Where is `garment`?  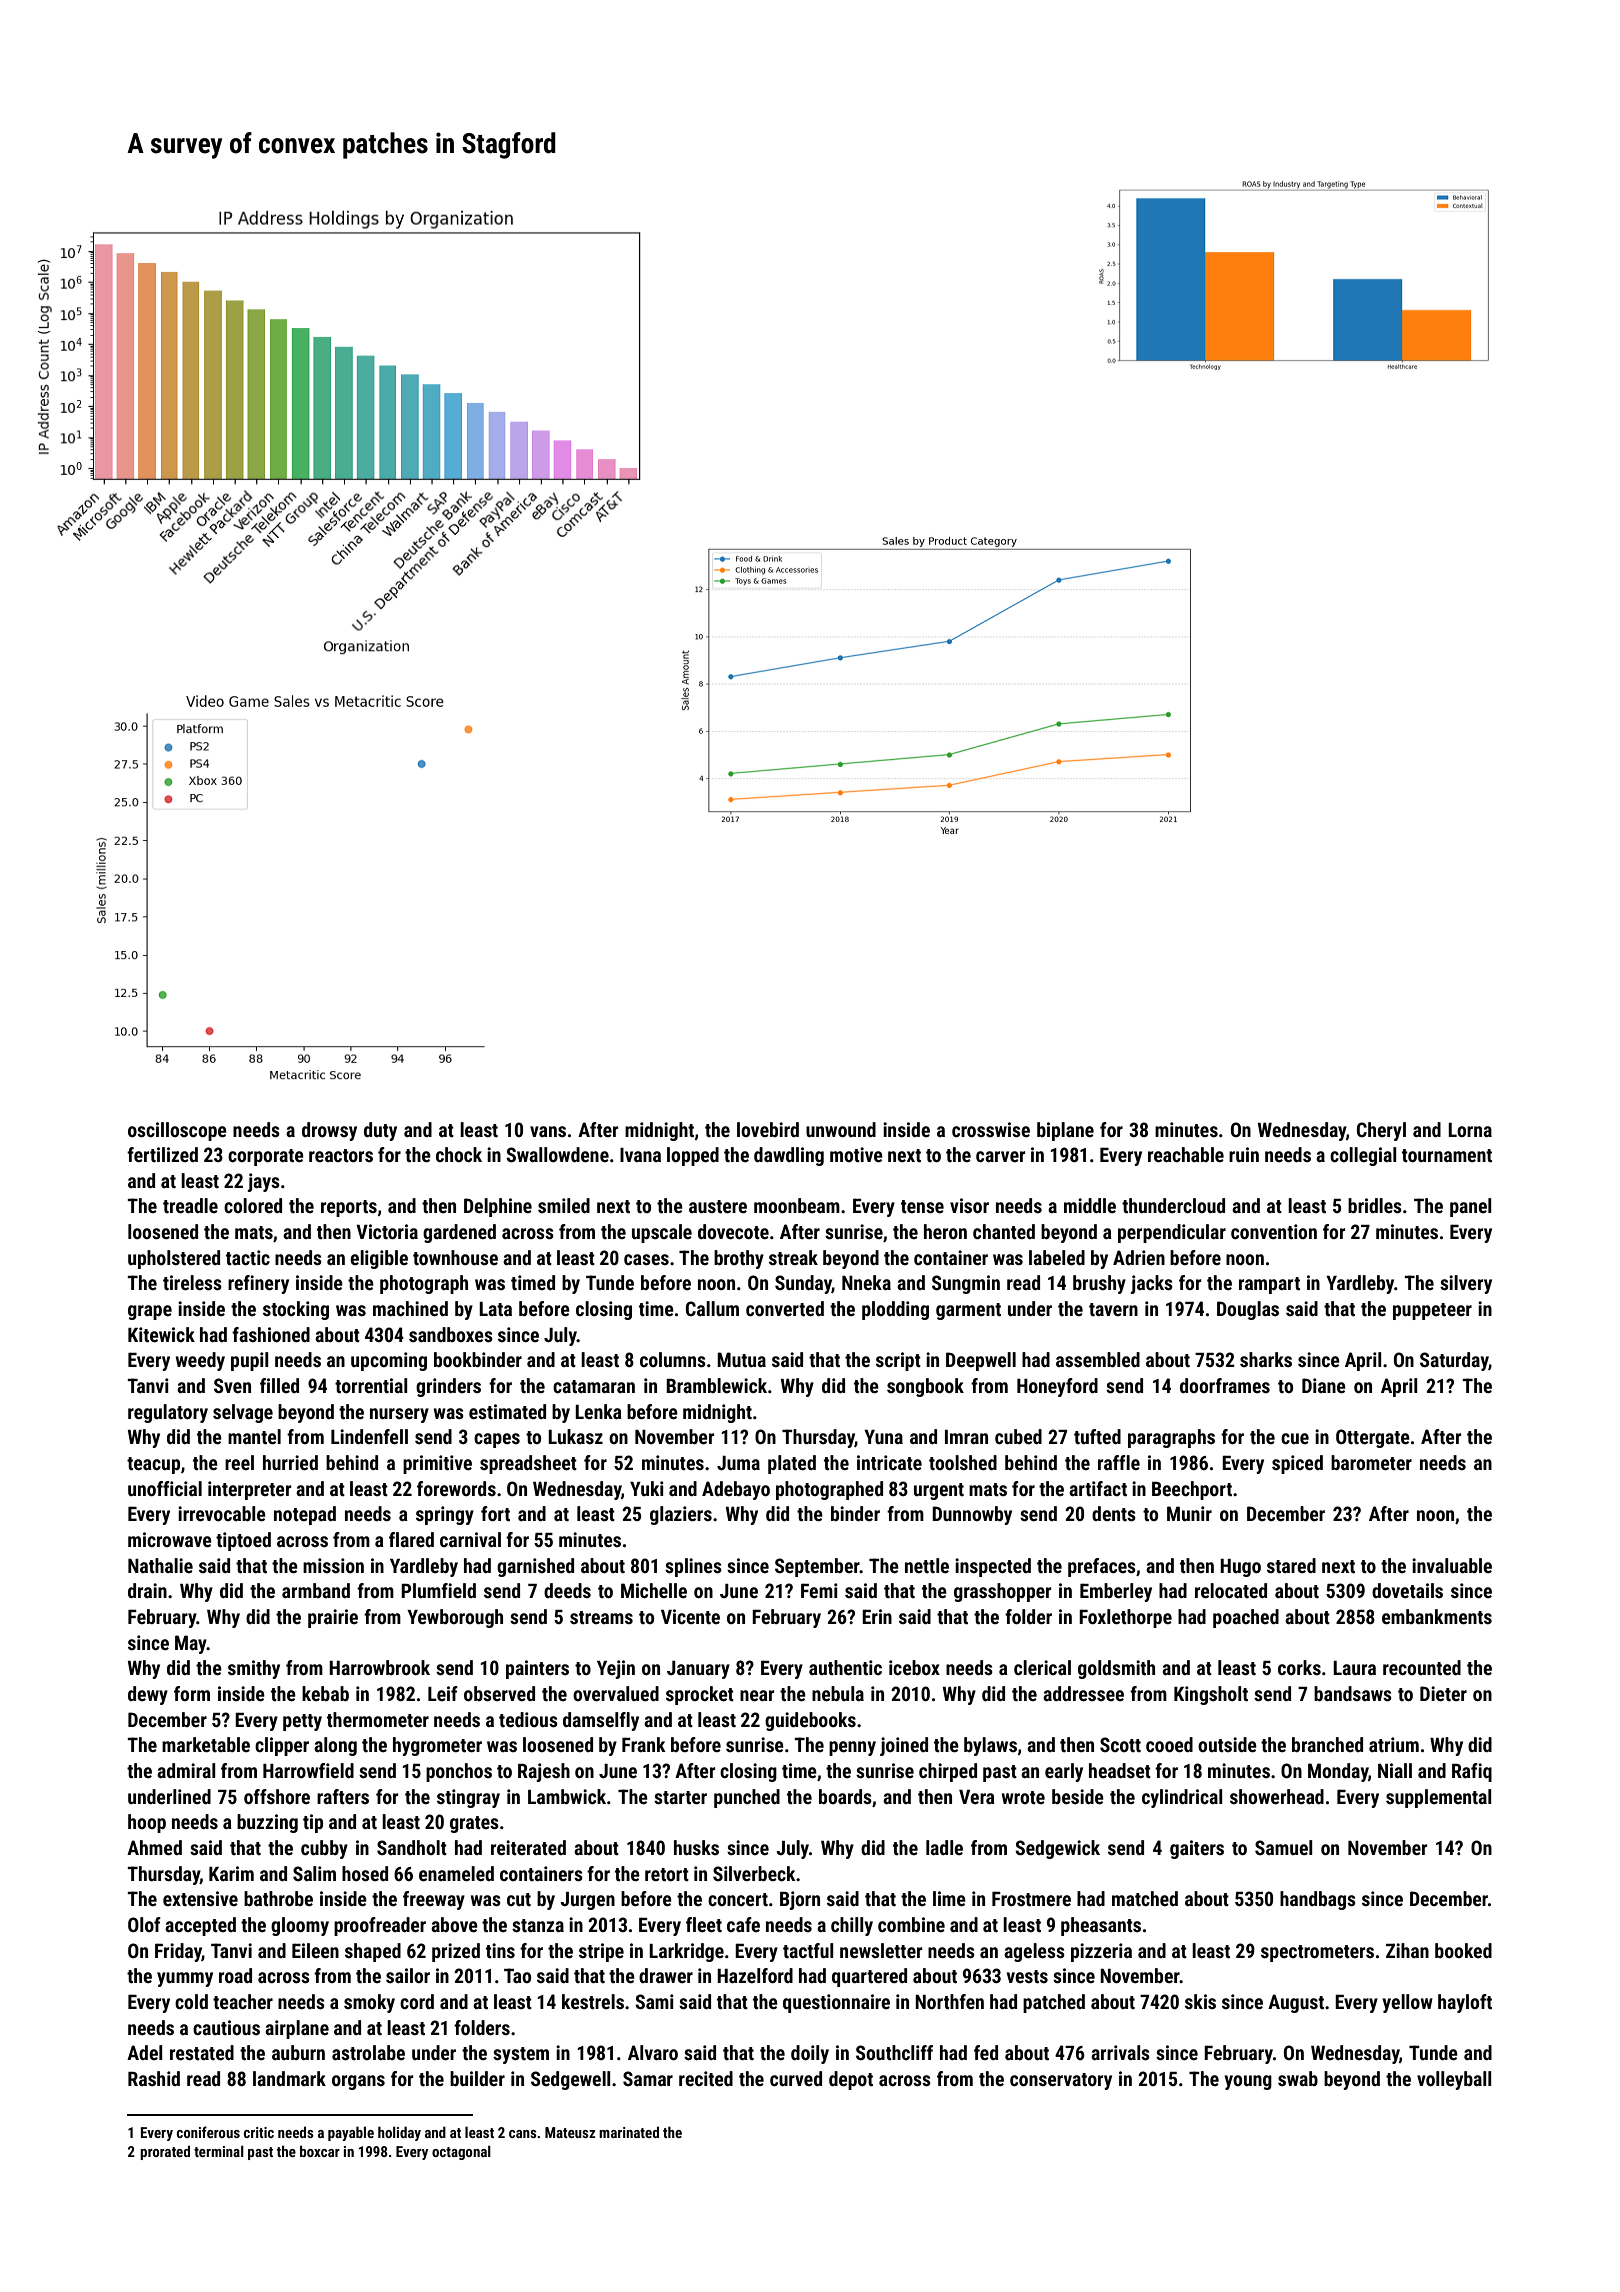 garment is located at coordinates (968, 1311).
